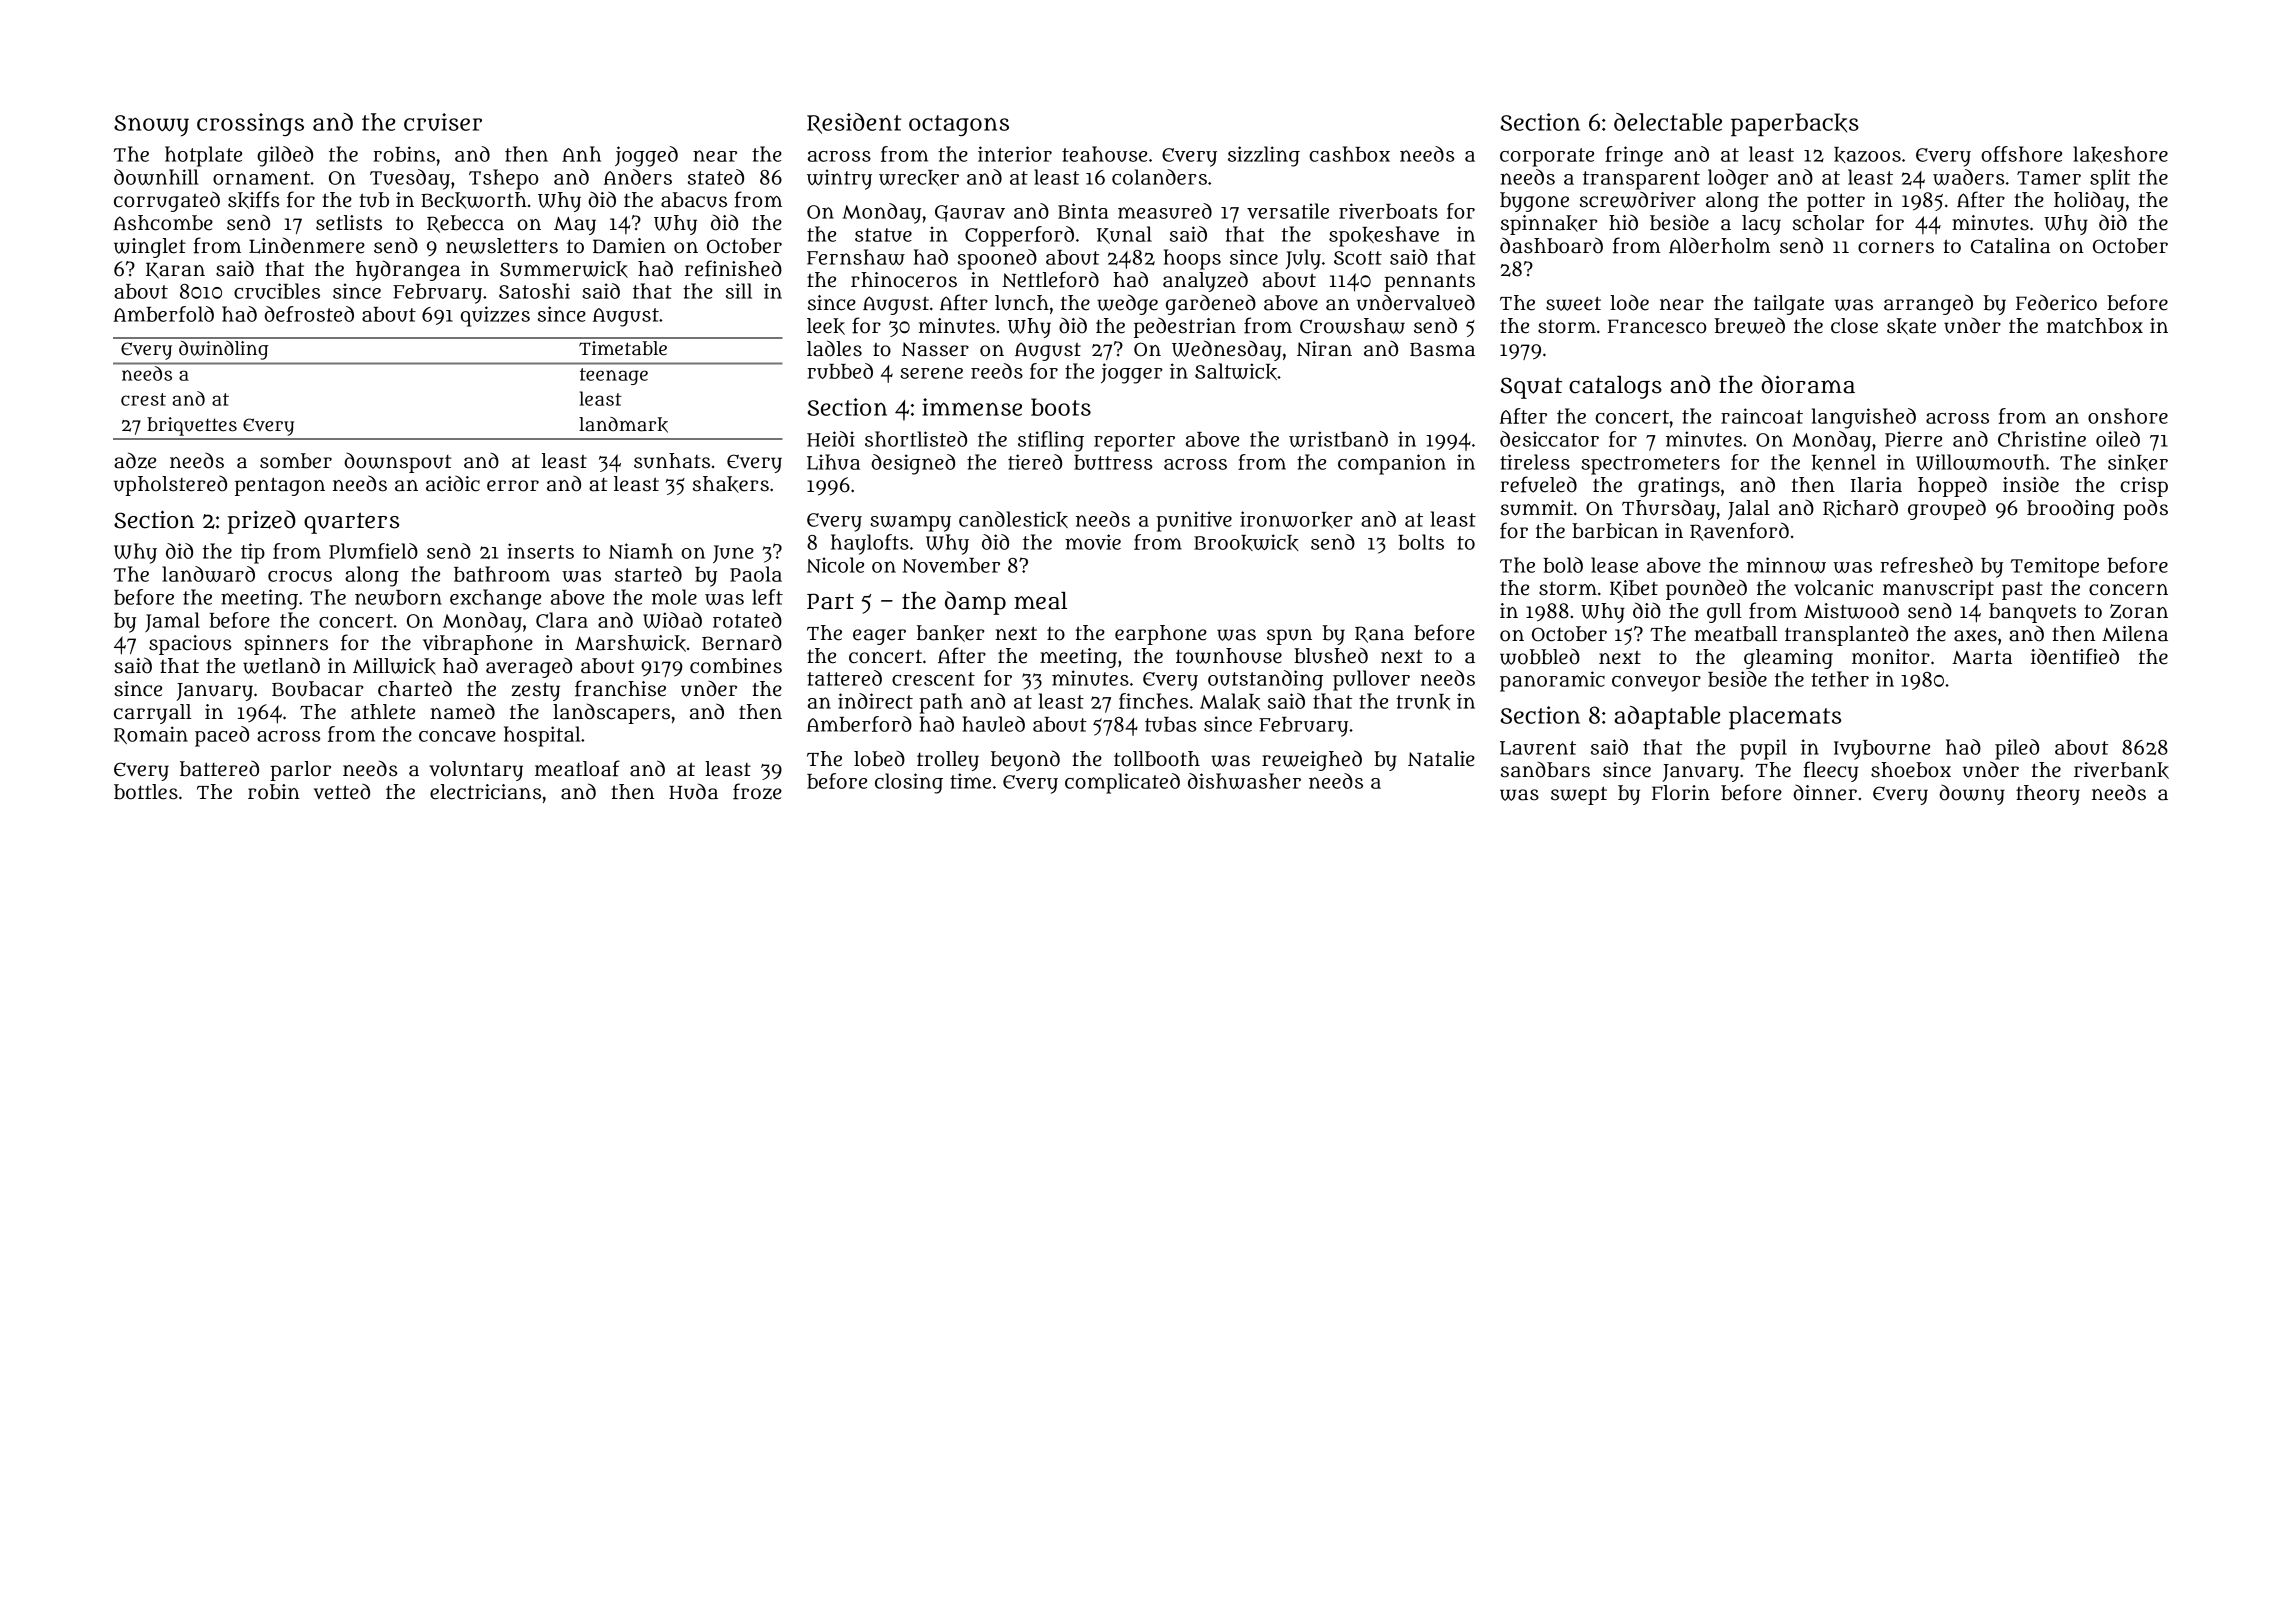 The width and height of the document is (2282, 1614). Describe the element at coordinates (2031, 484) in the document. I see `inside` at that location.
